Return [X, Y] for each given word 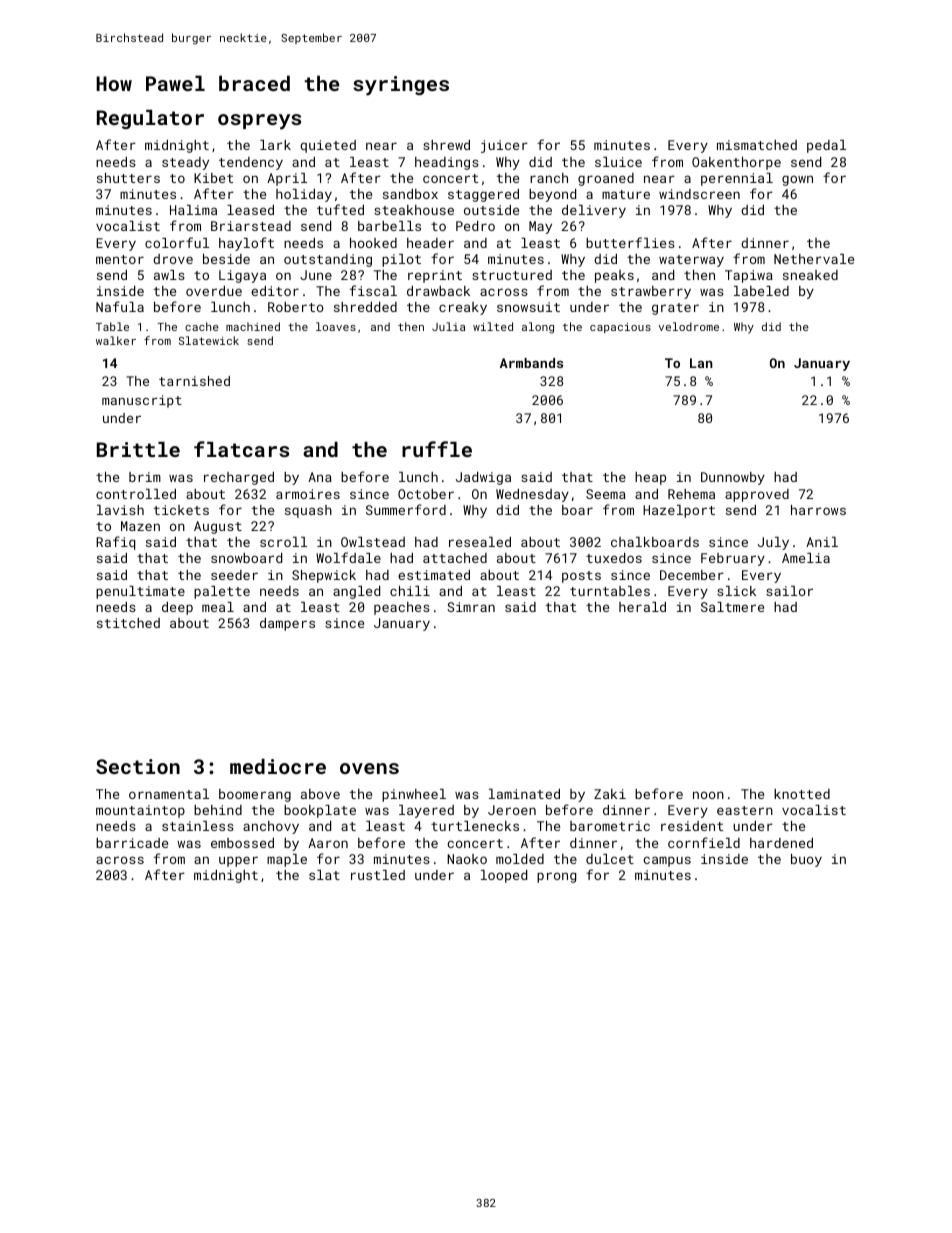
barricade [132, 843]
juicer [504, 146]
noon [708, 795]
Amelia [806, 558]
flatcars [241, 449]
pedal [826, 146]
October [426, 494]
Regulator [150, 119]
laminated [524, 794]
